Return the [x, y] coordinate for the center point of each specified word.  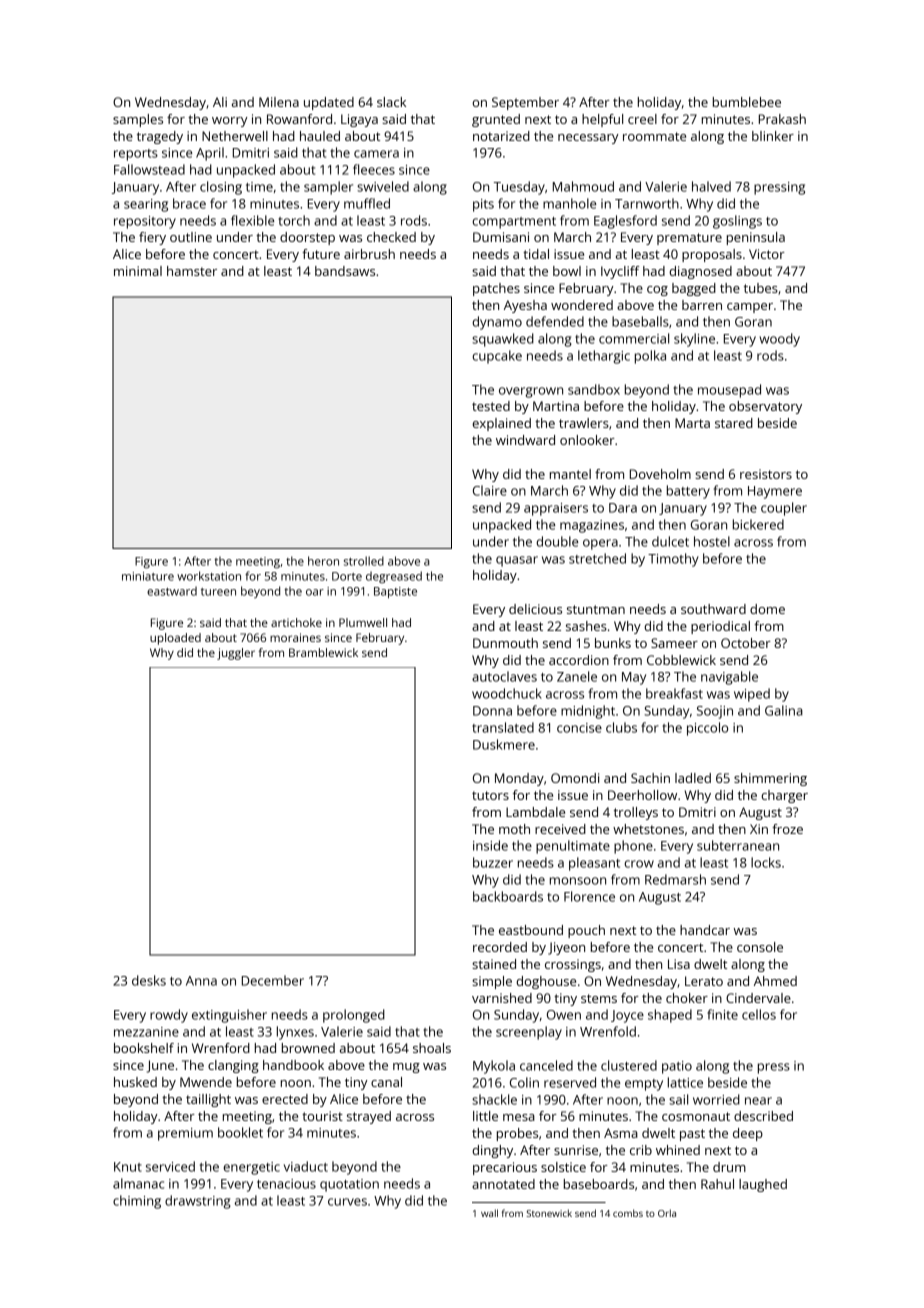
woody [780, 340]
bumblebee [747, 102]
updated [329, 103]
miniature [148, 576]
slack [391, 102]
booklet [240, 1132]
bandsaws [345, 271]
